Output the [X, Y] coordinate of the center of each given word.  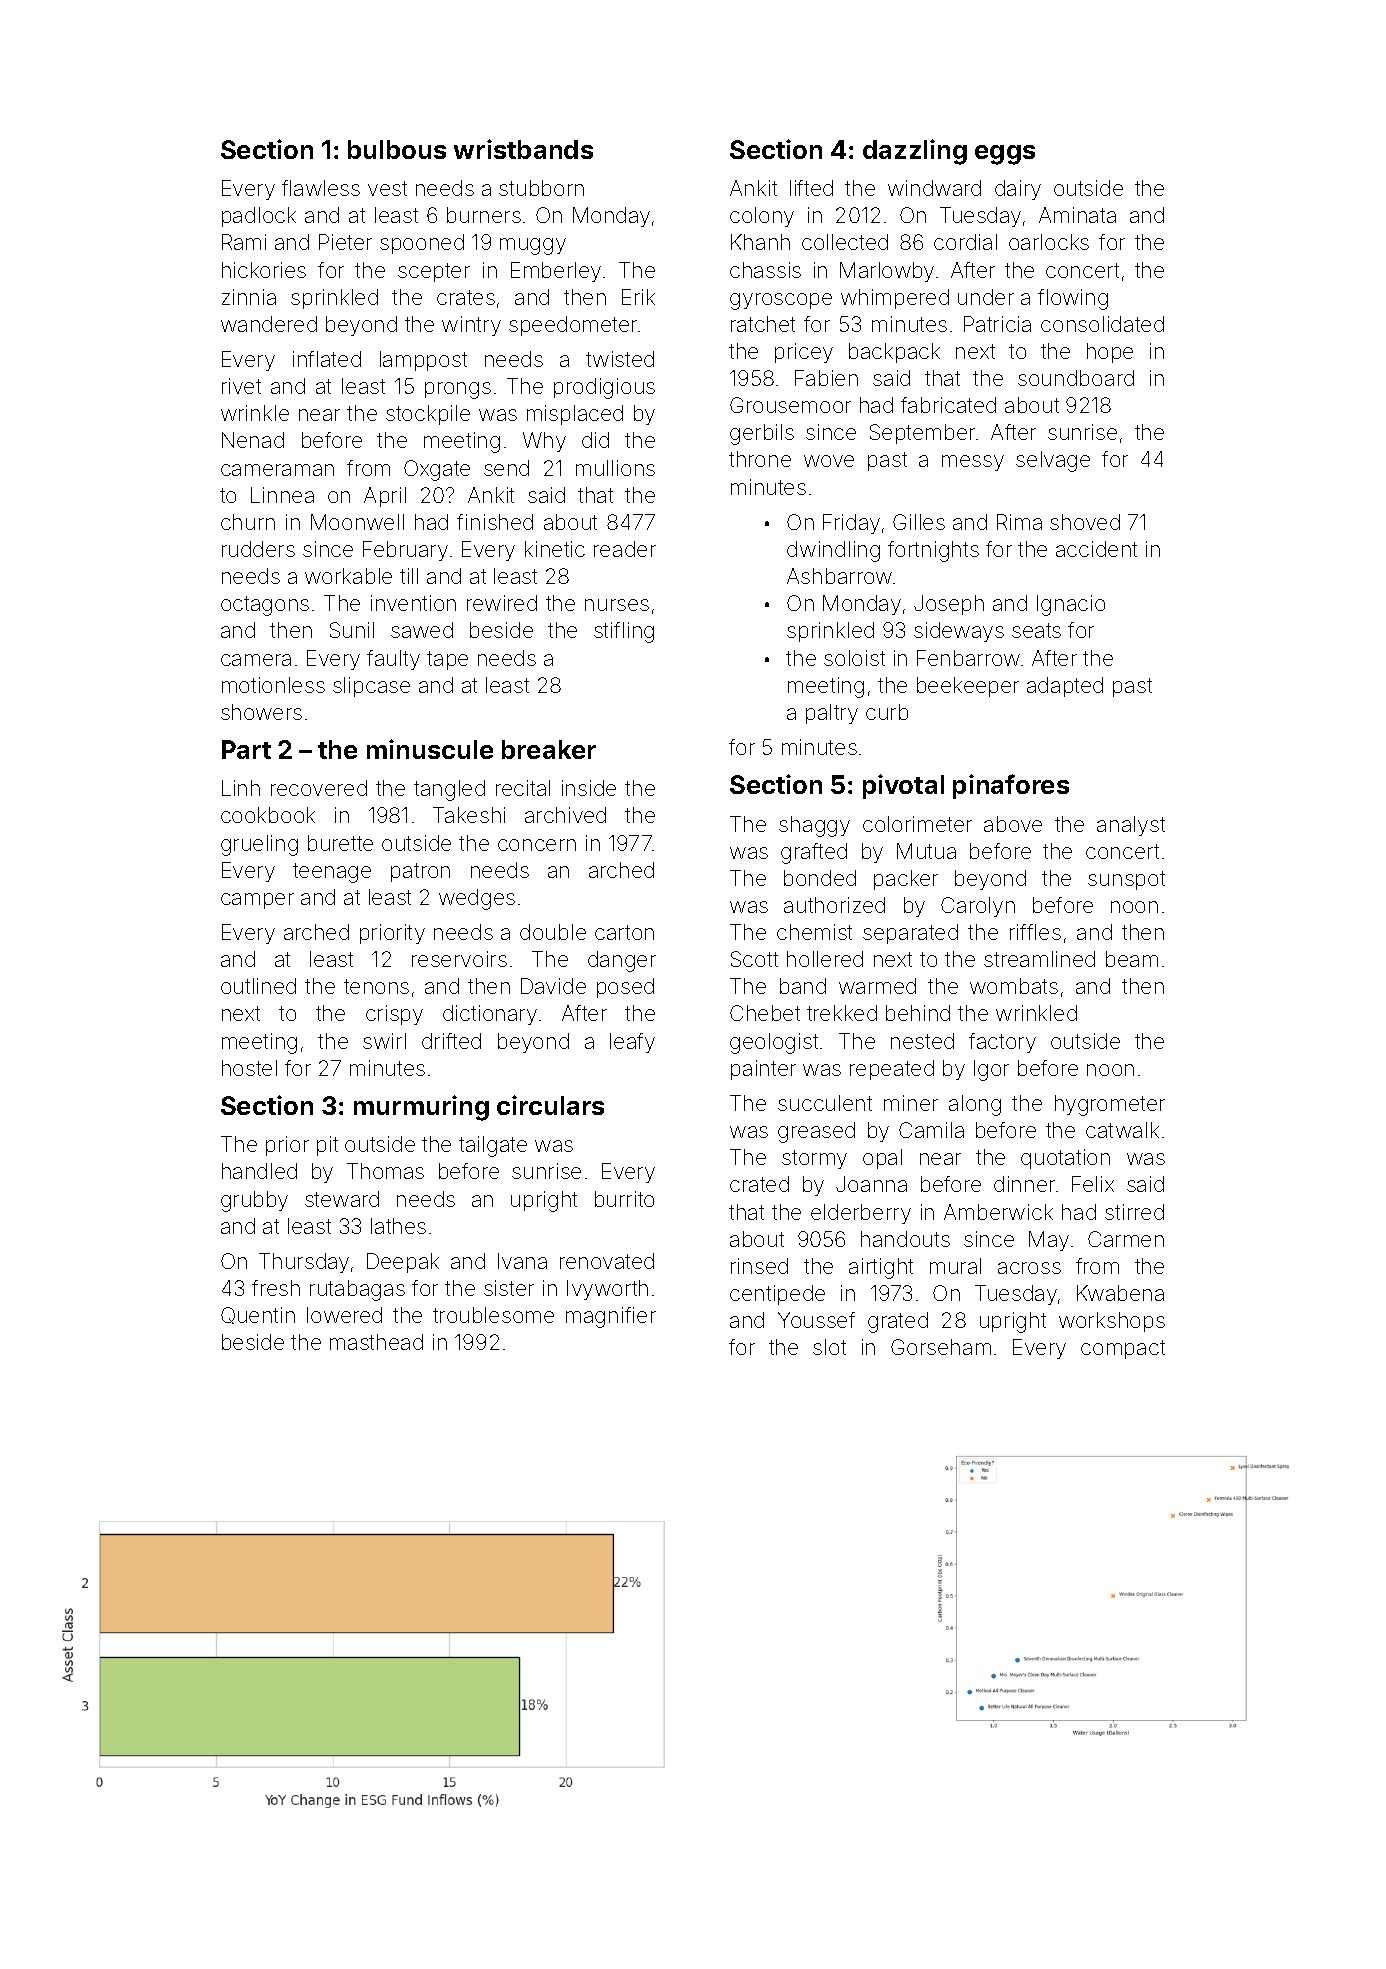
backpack [894, 353]
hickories [264, 270]
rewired [502, 603]
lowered [344, 1315]
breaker [549, 749]
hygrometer [1110, 1105]
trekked [842, 1013]
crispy [394, 1015]
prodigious [604, 388]
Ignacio [1071, 605]
